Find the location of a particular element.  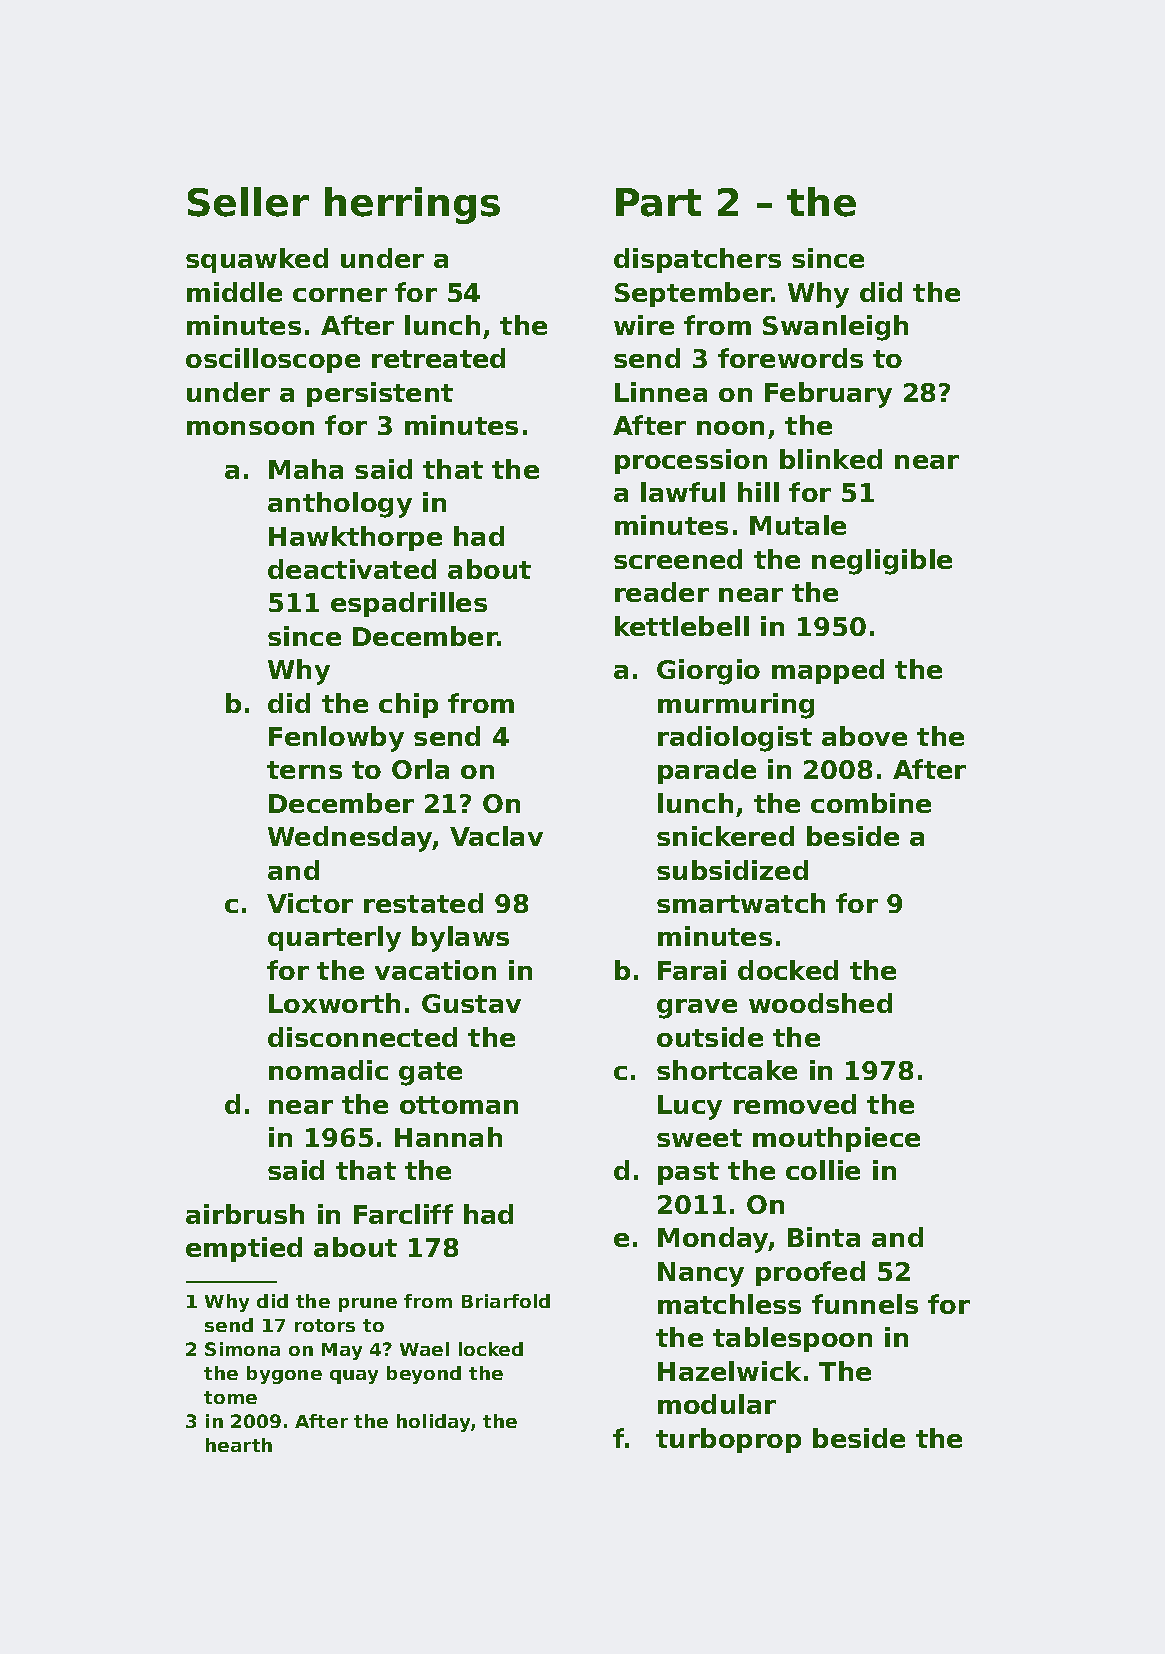

terns is located at coordinates (304, 770).
